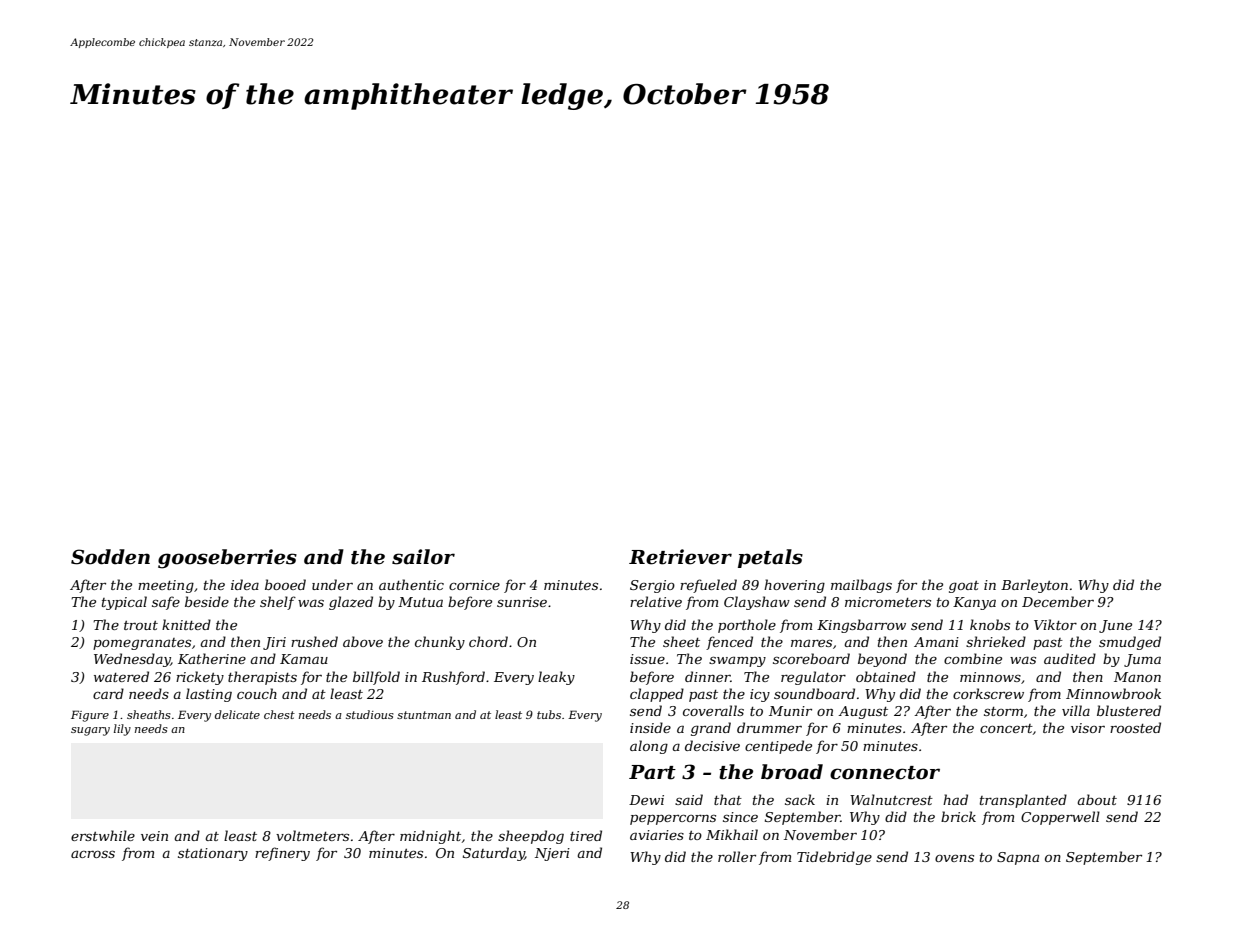 Image resolution: width=1233 pixels, height=952 pixels. Describe the element at coordinates (1113, 693) in the screenshot. I see `Minnowbrook` at that location.
